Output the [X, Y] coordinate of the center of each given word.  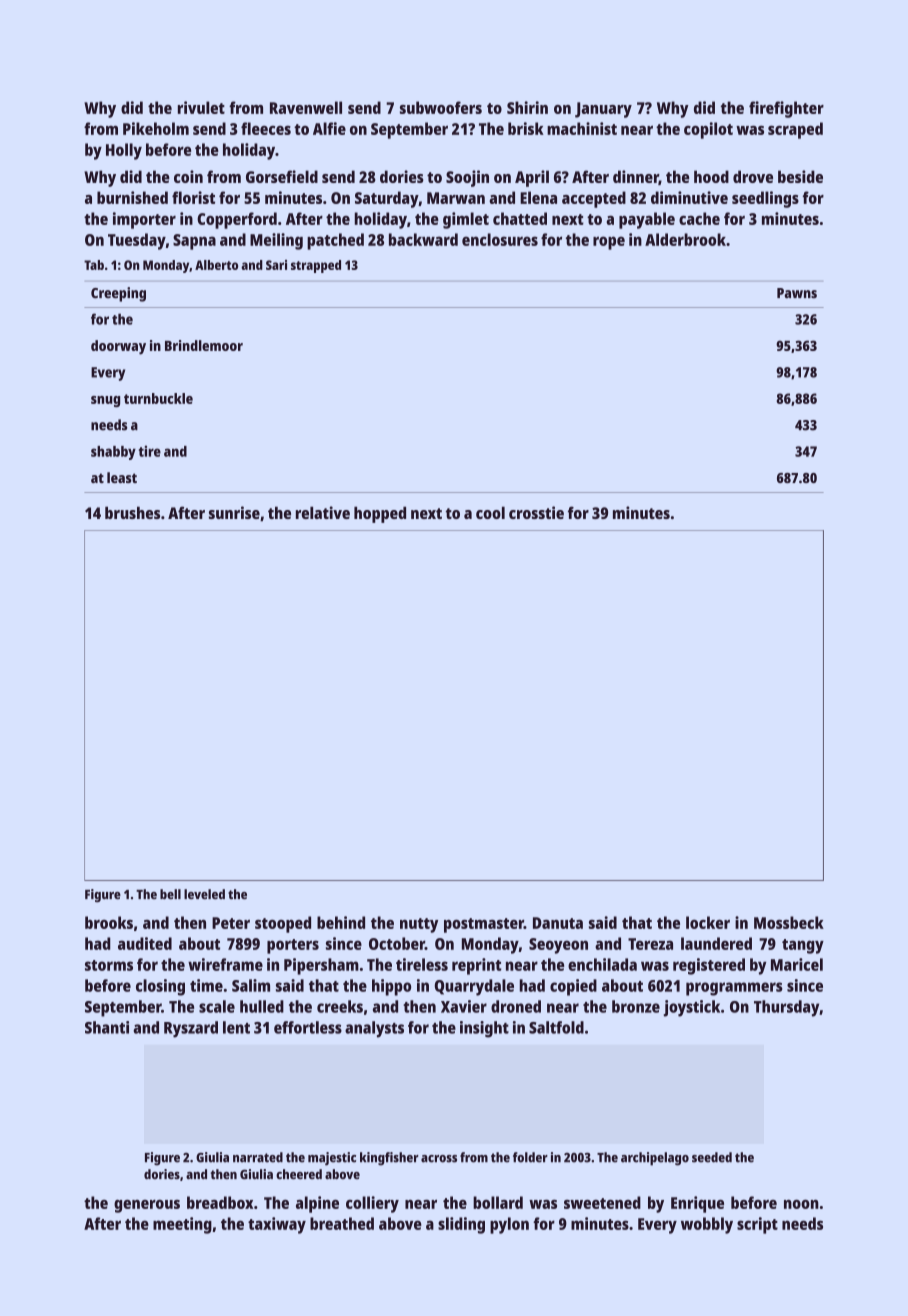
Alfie [329, 128]
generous [147, 1206]
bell [170, 894]
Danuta [558, 923]
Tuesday [137, 241]
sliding [461, 1225]
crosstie [536, 512]
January [603, 110]
